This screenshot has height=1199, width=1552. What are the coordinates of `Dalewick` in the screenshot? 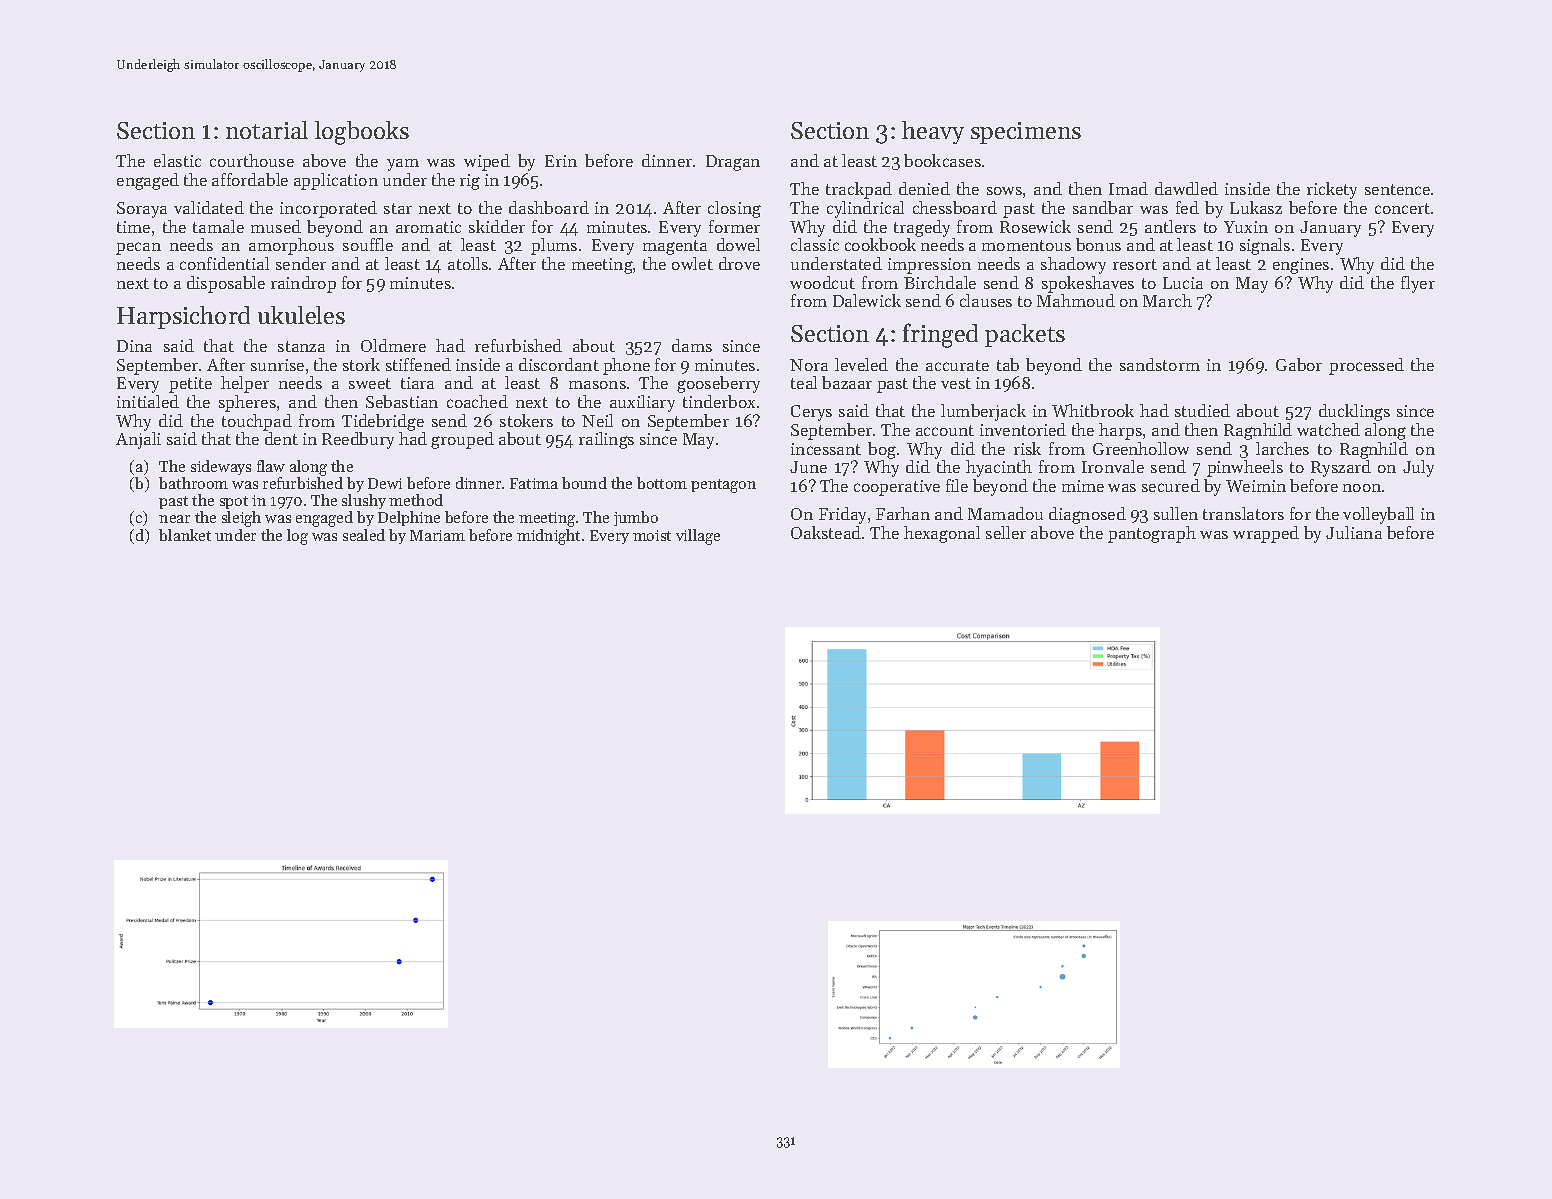 It's located at (867, 300).
